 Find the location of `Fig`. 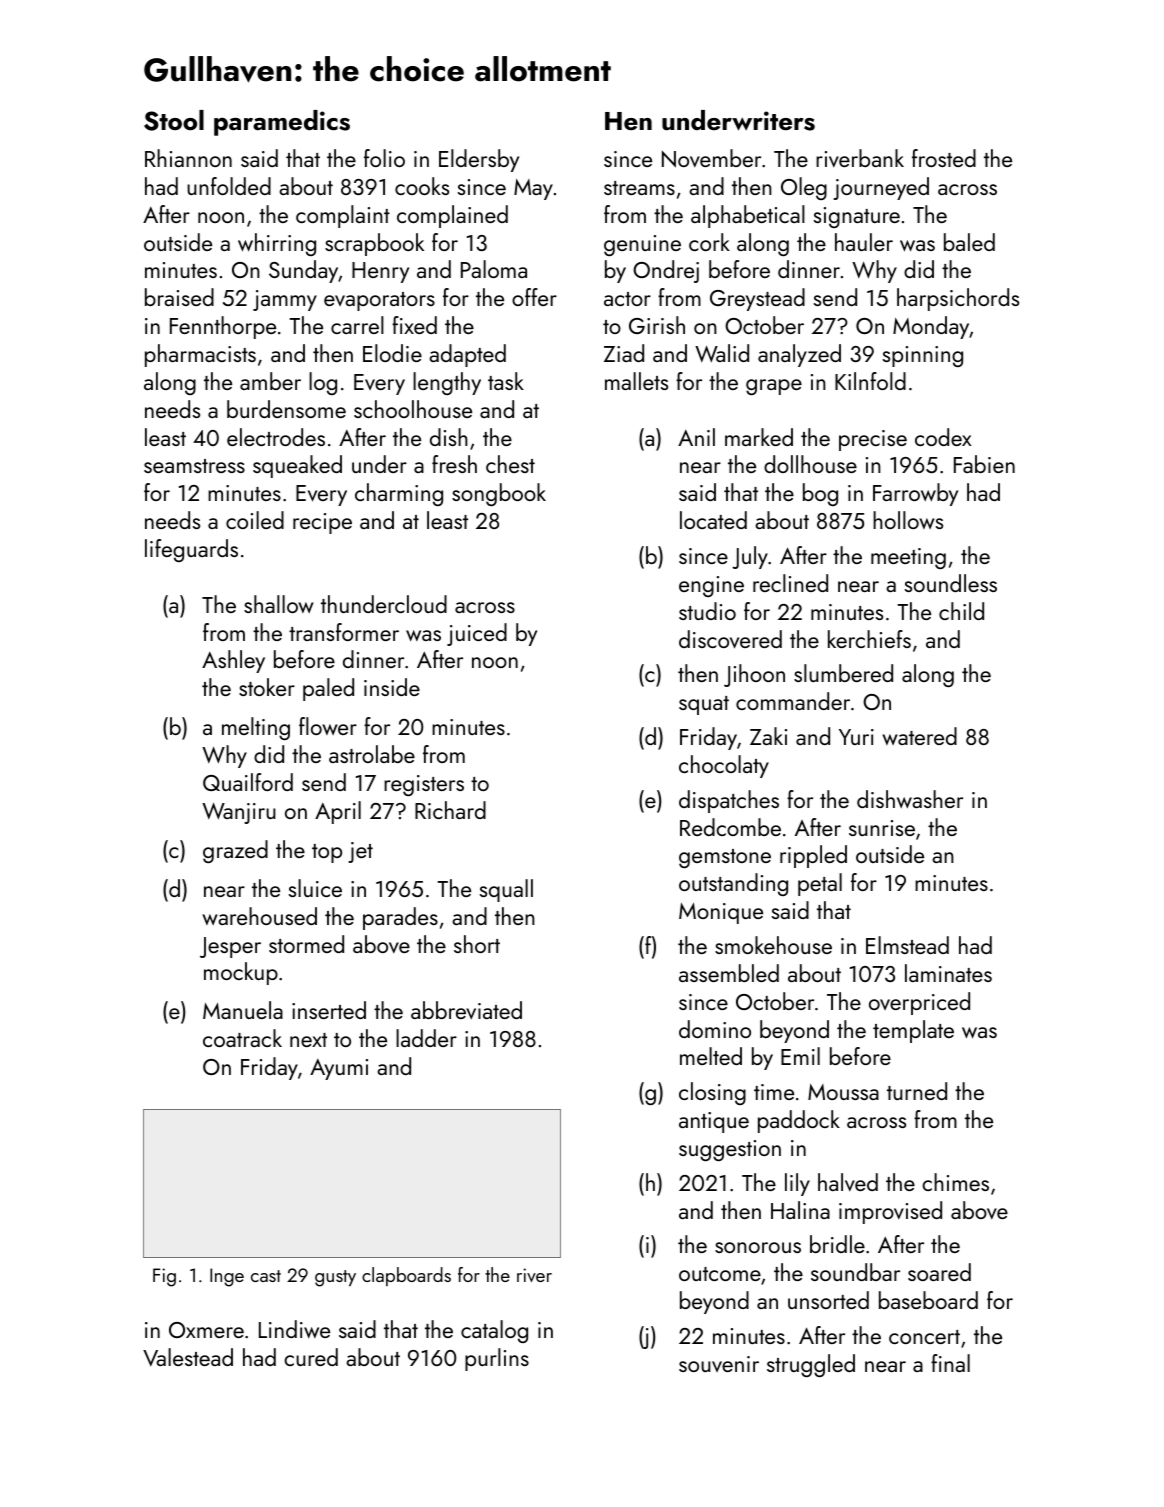

Fig is located at coordinates (164, 1277).
